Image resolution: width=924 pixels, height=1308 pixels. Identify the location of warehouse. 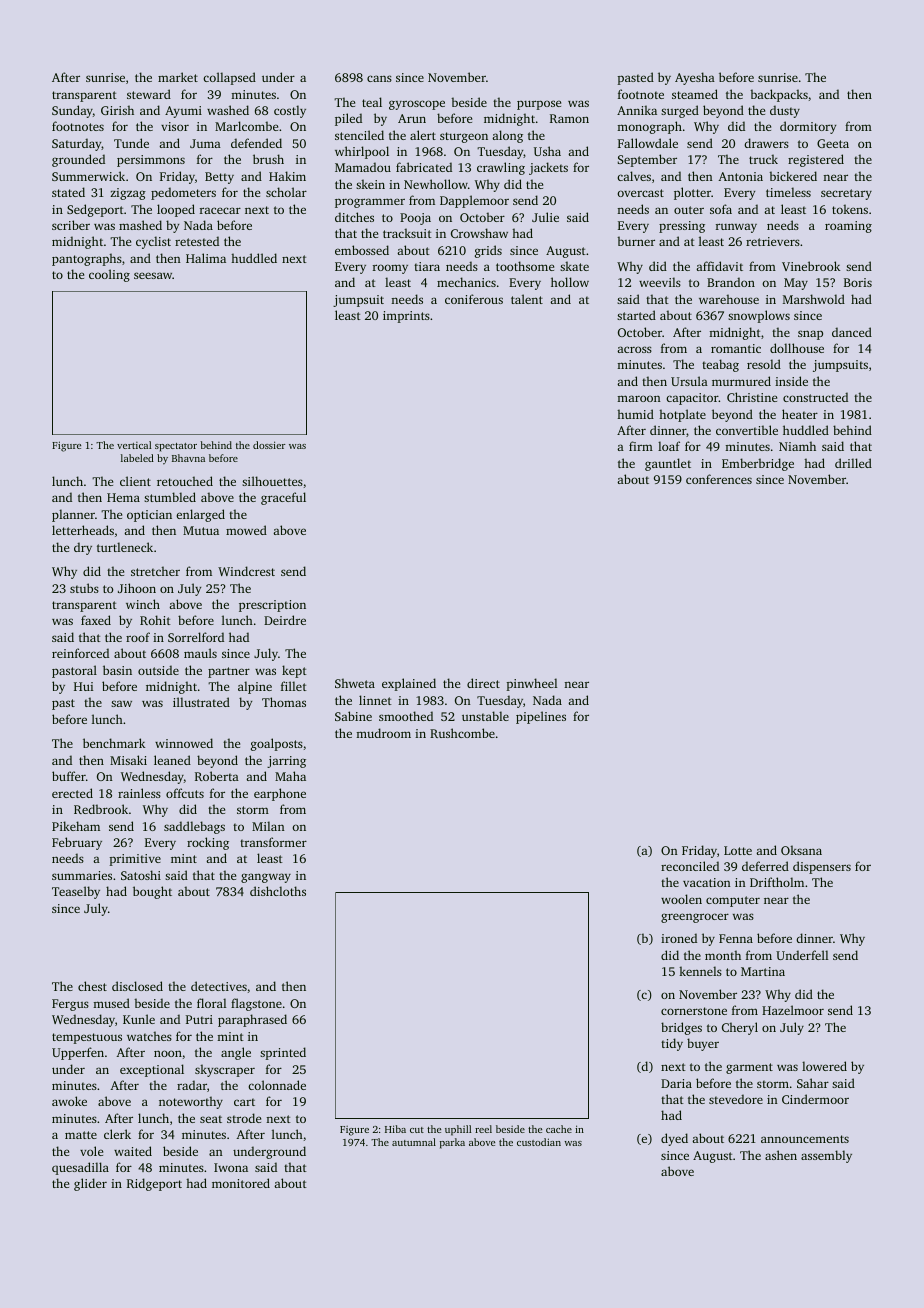
(729, 299).
